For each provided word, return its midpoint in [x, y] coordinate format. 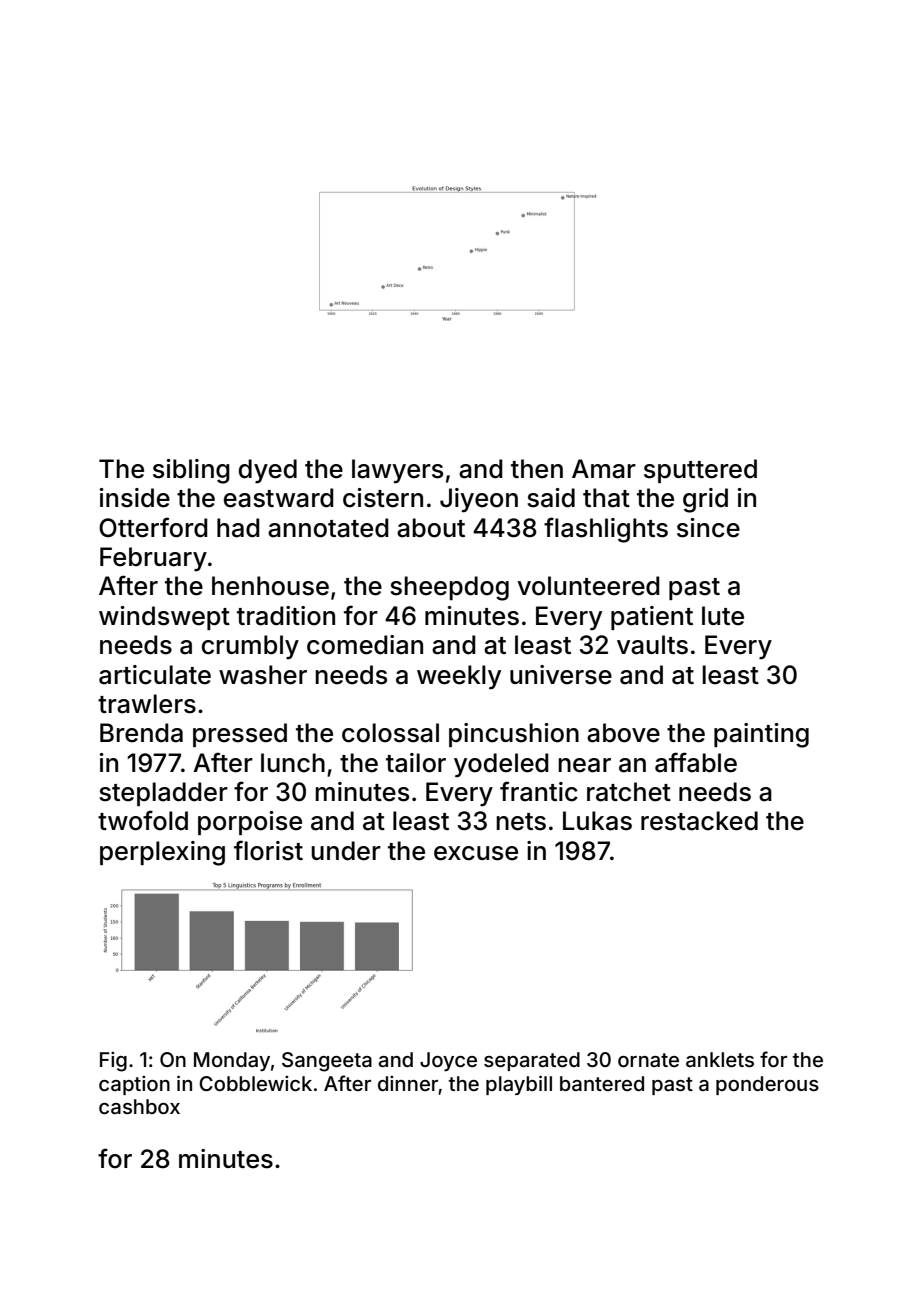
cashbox [139, 1106]
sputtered [700, 471]
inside [135, 498]
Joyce [448, 1061]
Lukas [597, 821]
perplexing [162, 853]
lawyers [397, 471]
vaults [652, 645]
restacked [699, 821]
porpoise [250, 823]
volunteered [588, 586]
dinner [408, 1085]
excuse [476, 853]
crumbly [250, 647]
